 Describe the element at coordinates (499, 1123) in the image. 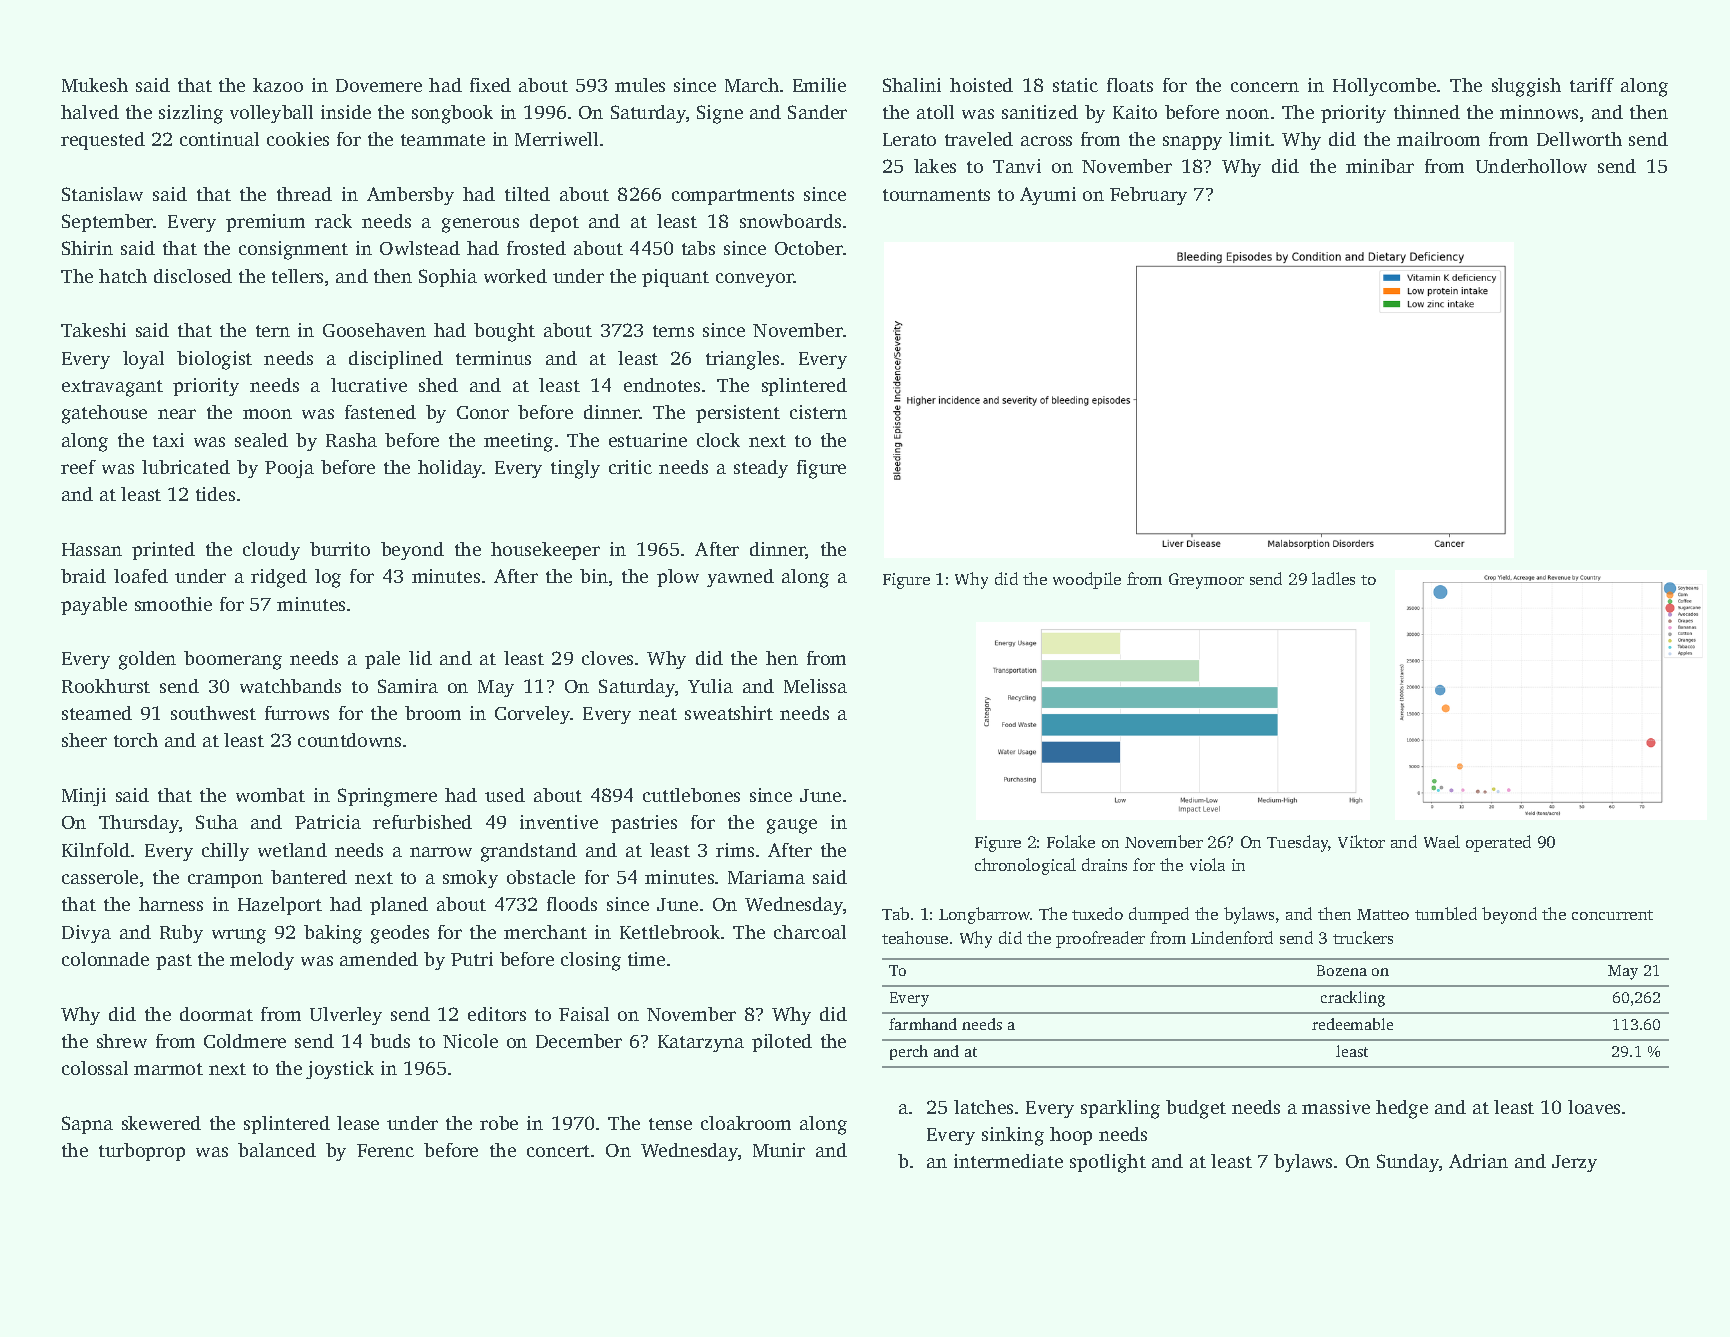

I see `robe` at that location.
